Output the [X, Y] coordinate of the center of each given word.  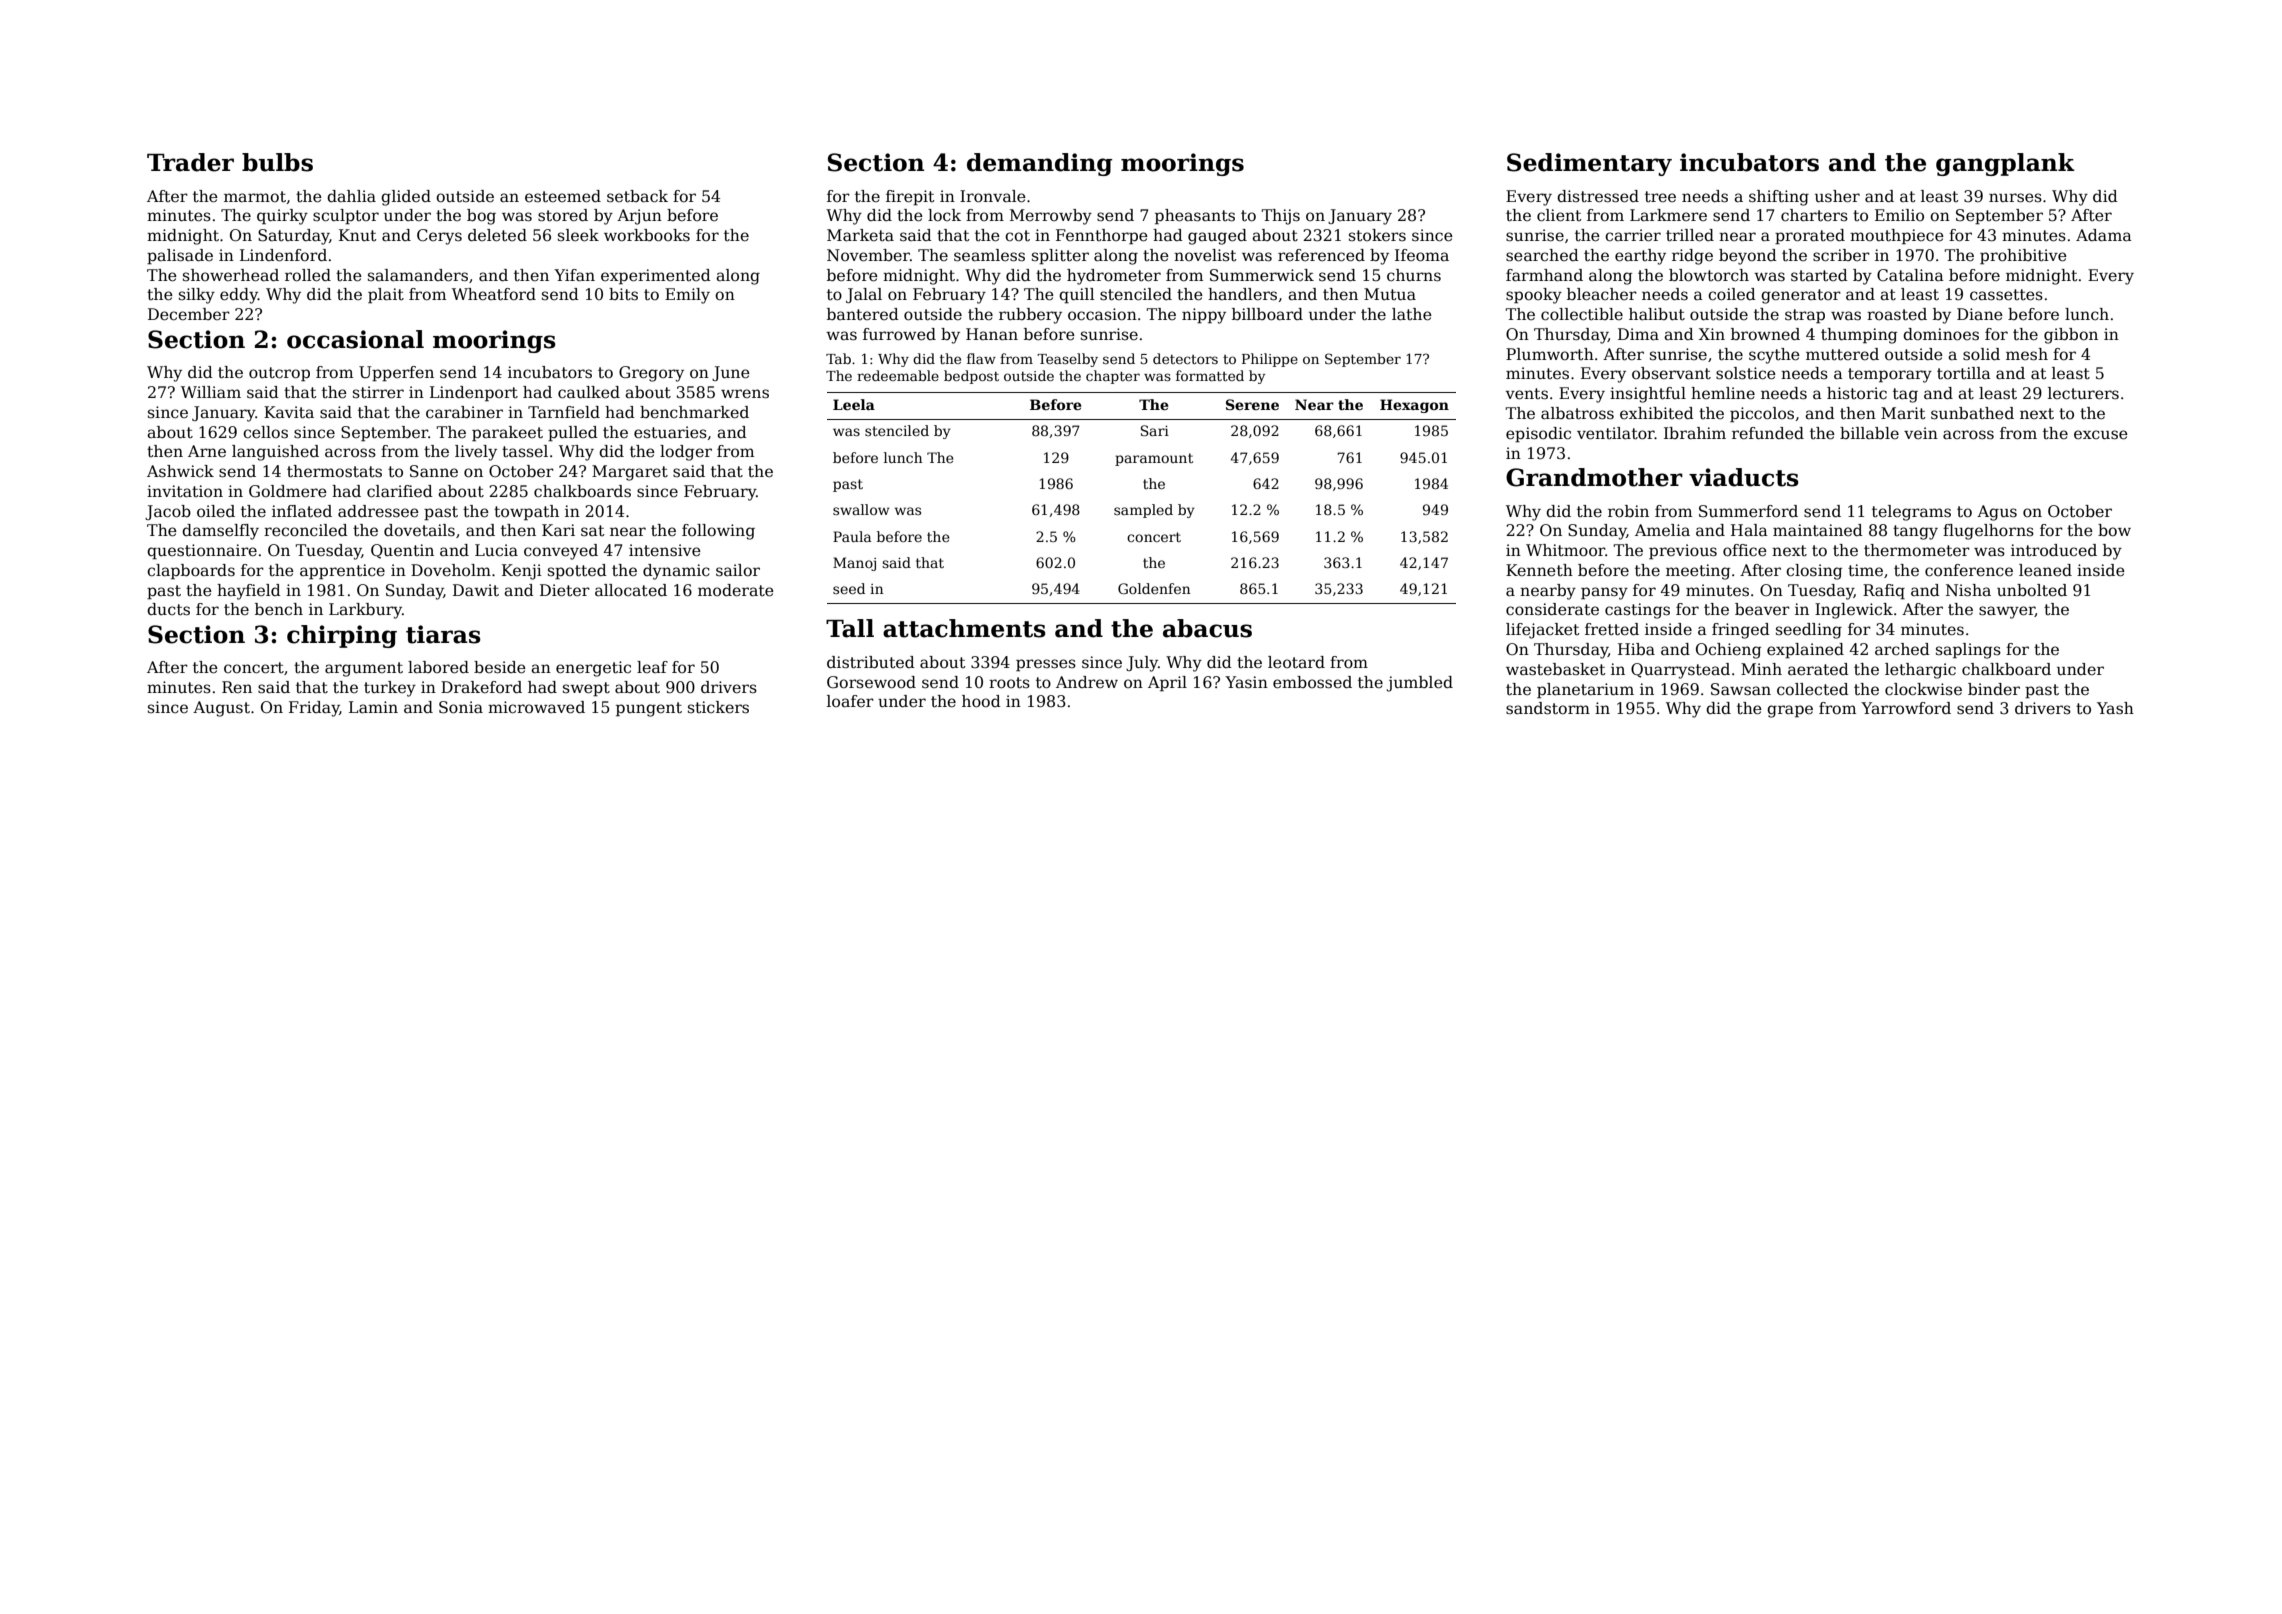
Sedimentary [1589, 164]
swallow [861, 509]
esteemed [563, 196]
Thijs [1280, 217]
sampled [1143, 511]
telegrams [1911, 513]
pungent [649, 709]
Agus [1997, 513]
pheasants [1195, 217]
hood [981, 701]
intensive [665, 550]
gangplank [2005, 164]
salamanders [418, 275]
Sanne [434, 471]
